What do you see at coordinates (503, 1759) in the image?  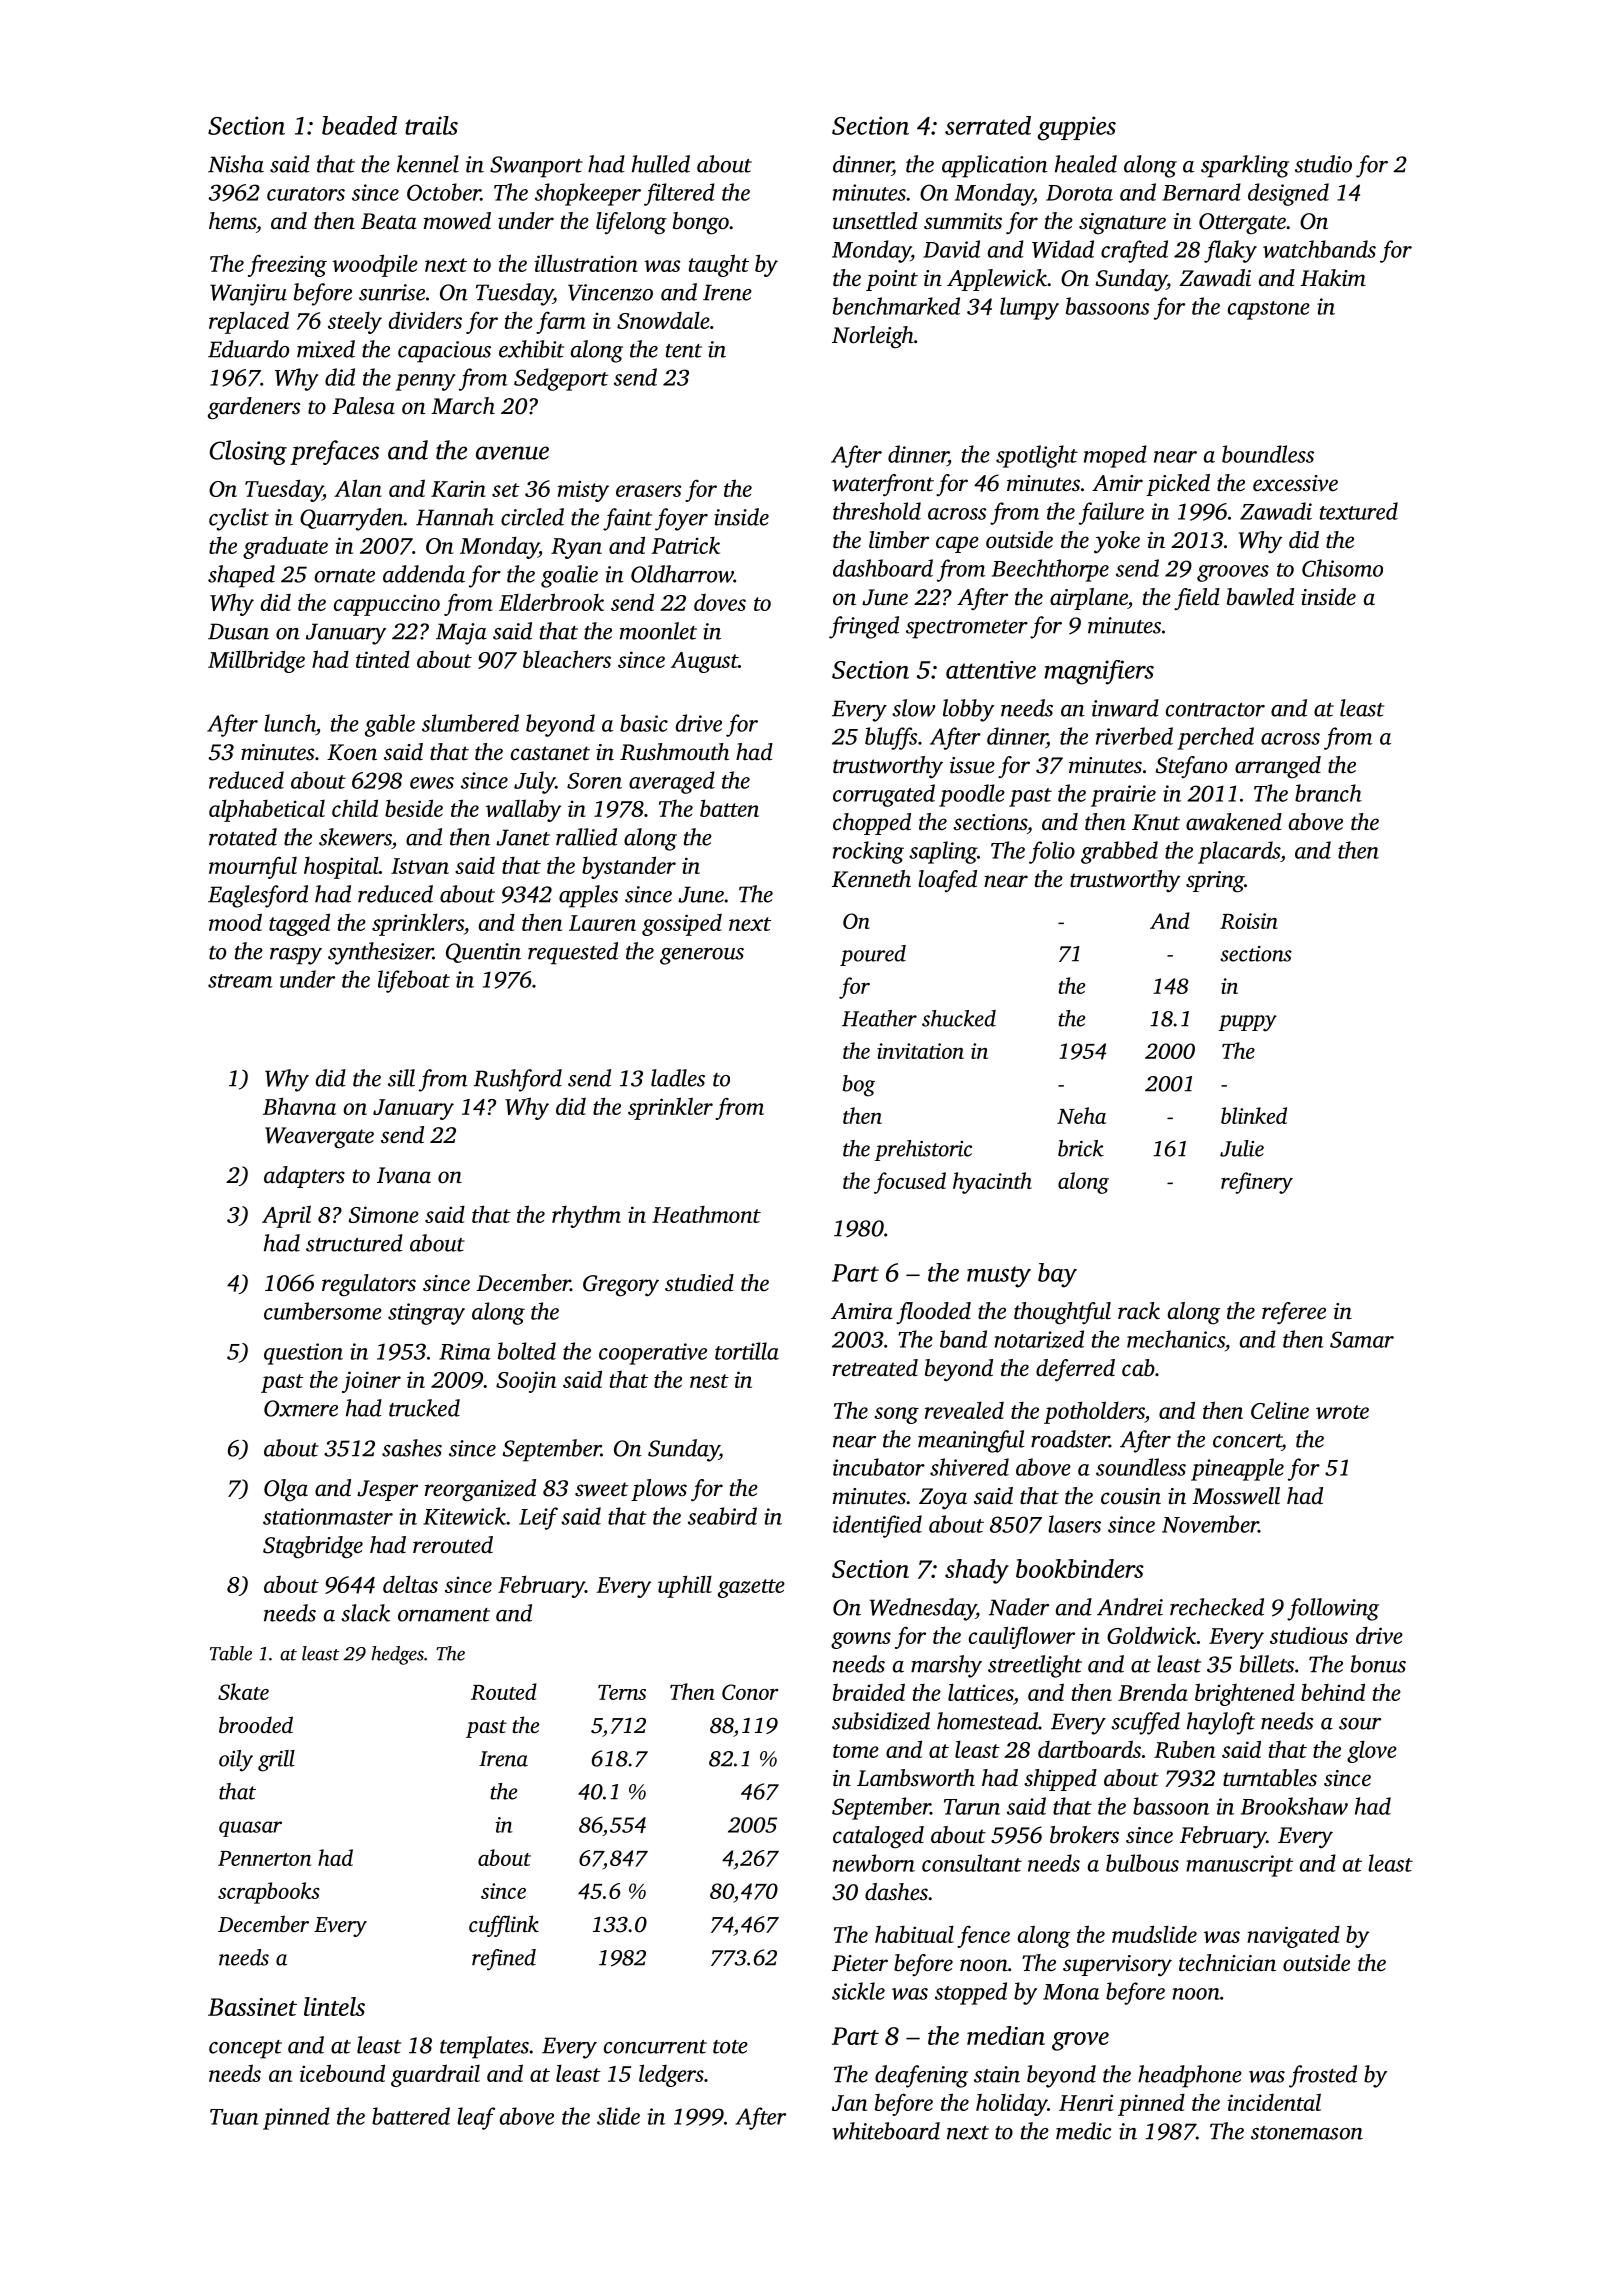 I see `Irena` at bounding box center [503, 1759].
